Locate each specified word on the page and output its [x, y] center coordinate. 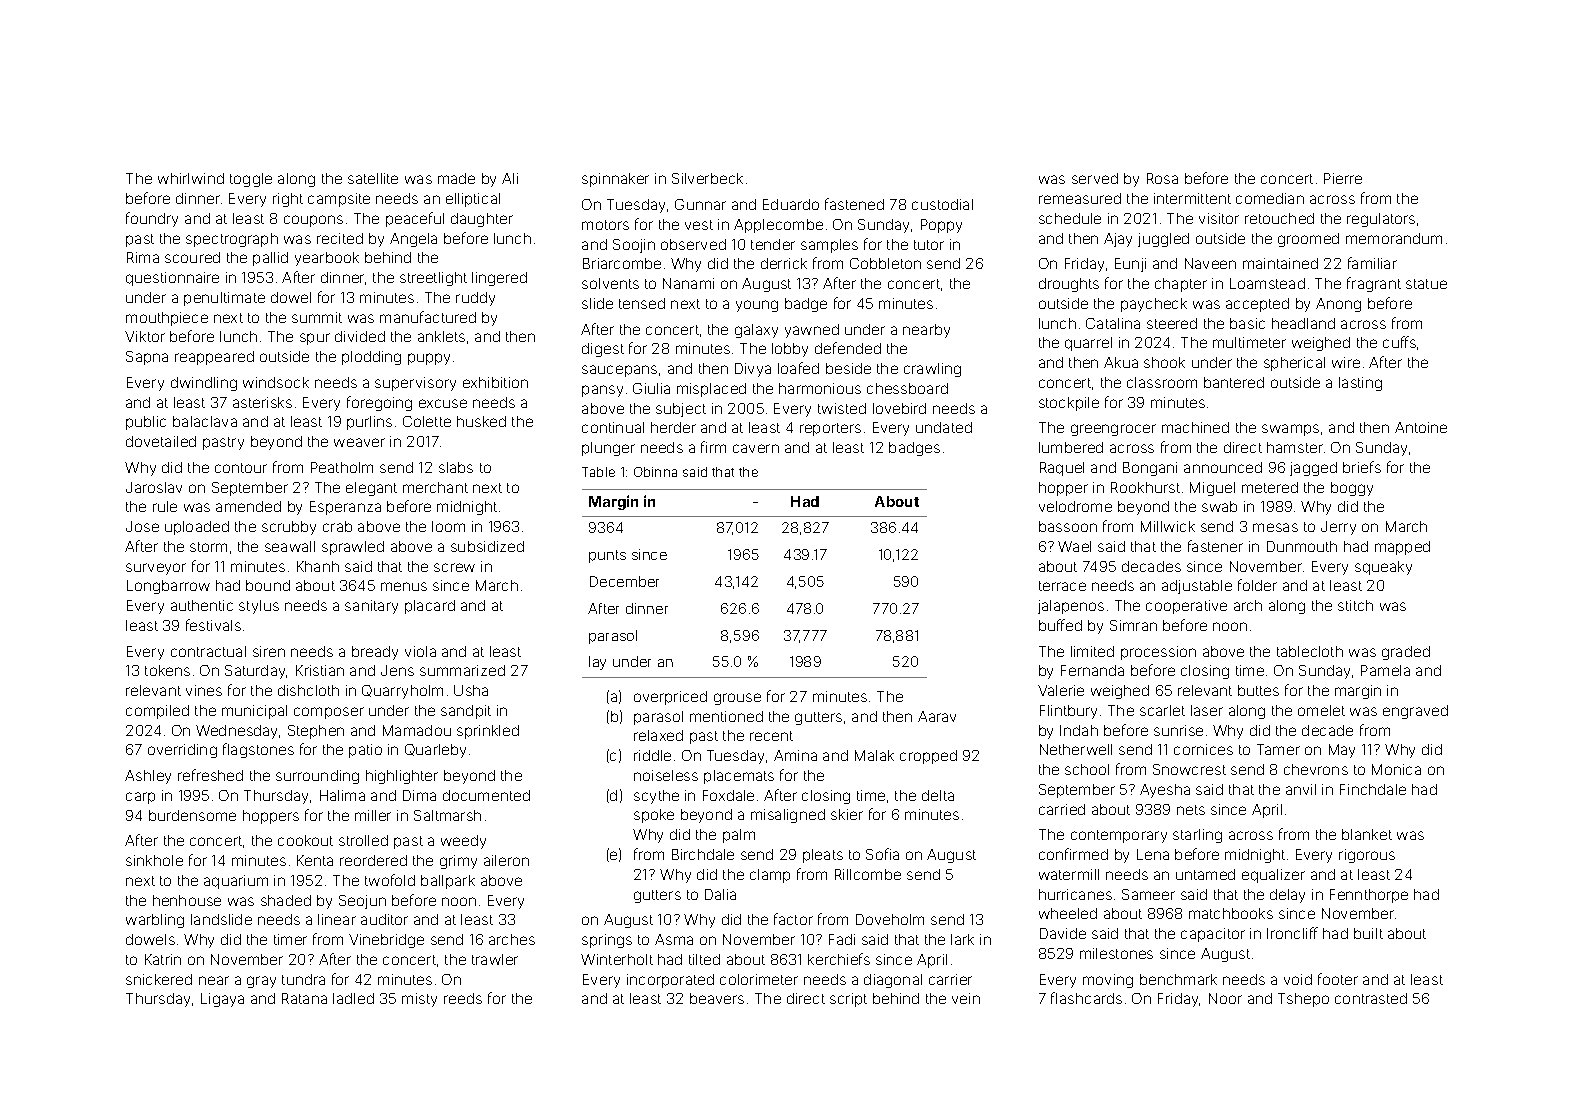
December [624, 581]
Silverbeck [707, 178]
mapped [1402, 548]
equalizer [1273, 876]
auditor [384, 919]
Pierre [1343, 178]
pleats [823, 856]
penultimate [224, 299]
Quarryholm [402, 692]
